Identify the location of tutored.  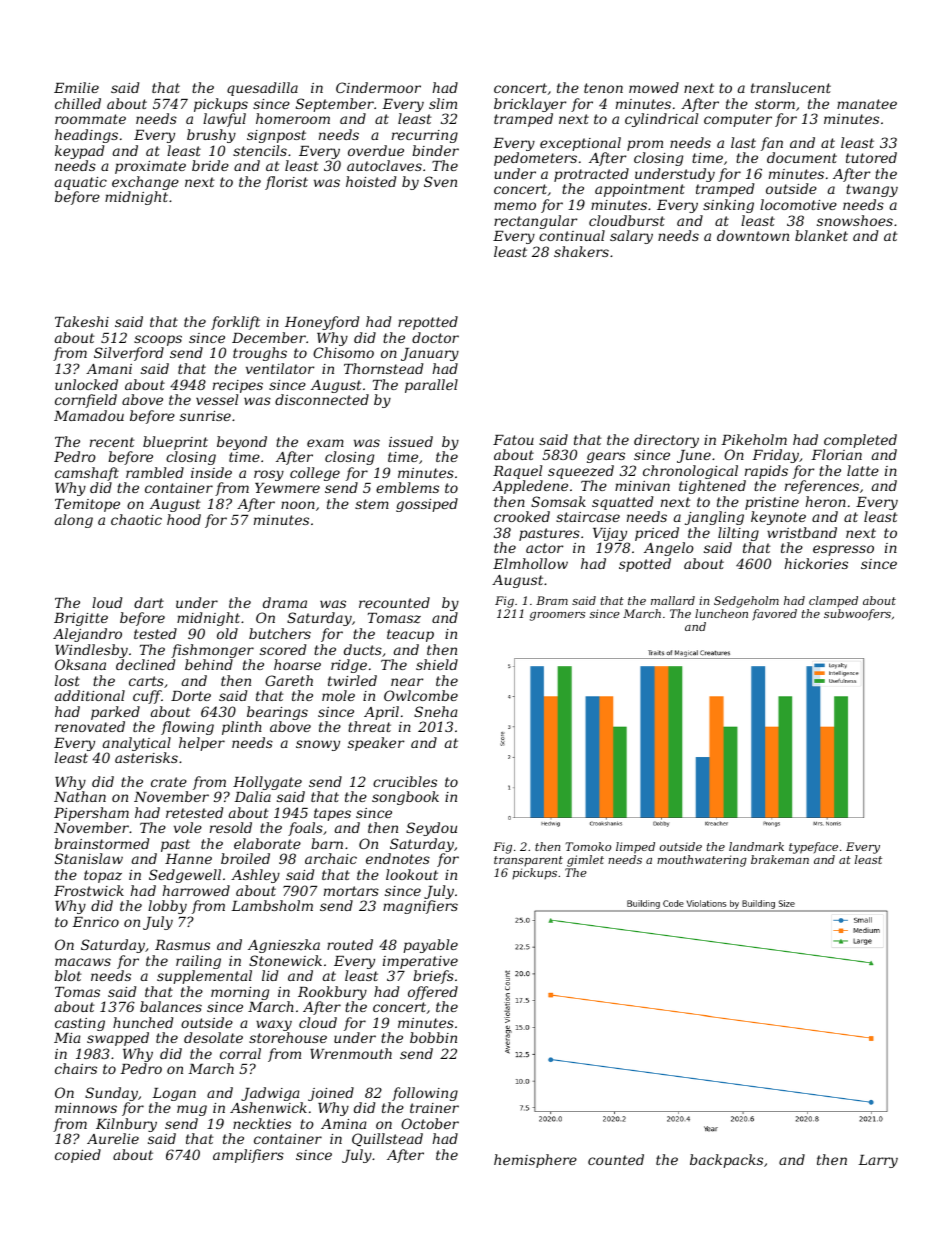
(871, 157).
